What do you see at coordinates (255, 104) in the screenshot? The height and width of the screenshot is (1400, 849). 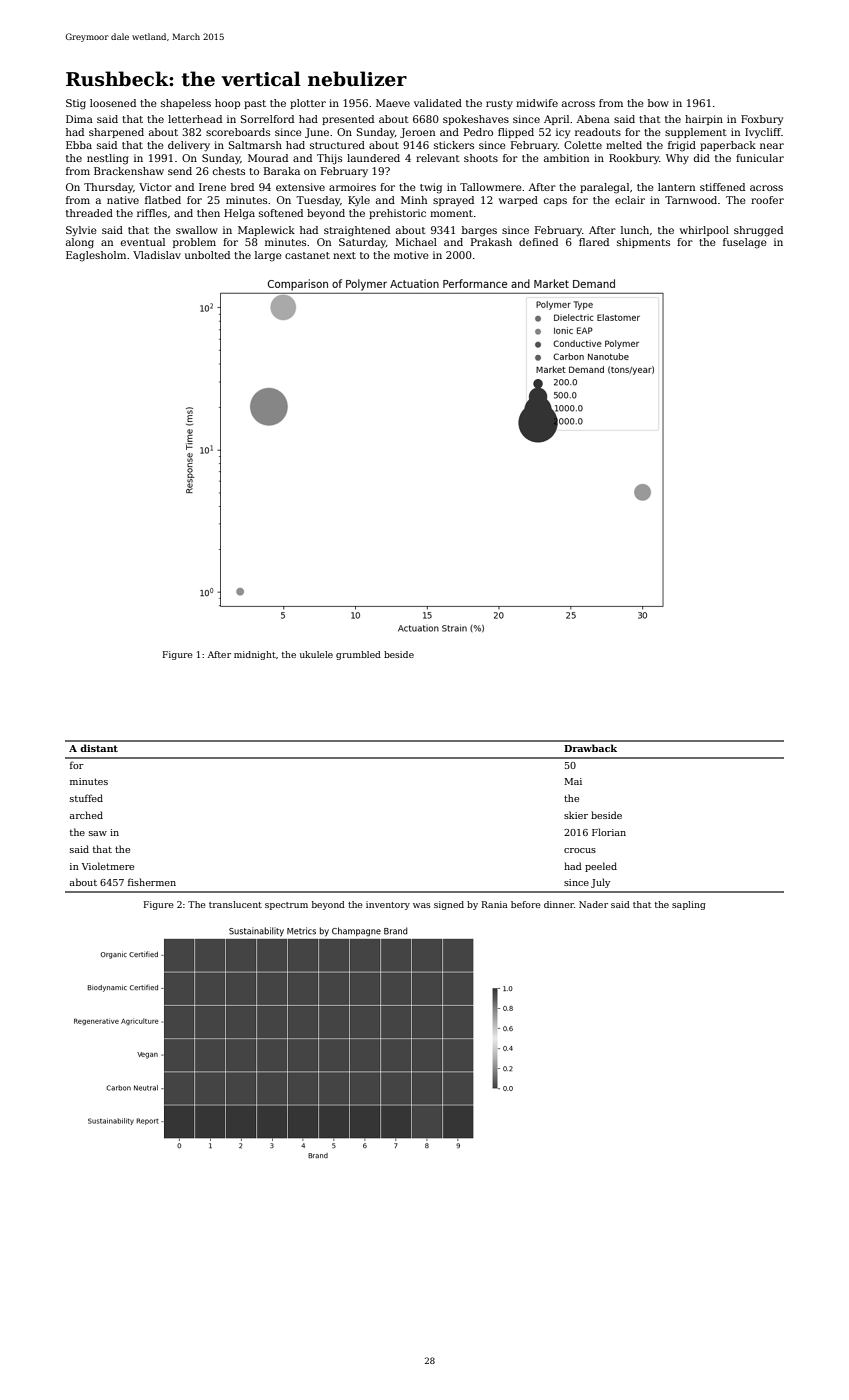 I see `past` at bounding box center [255, 104].
